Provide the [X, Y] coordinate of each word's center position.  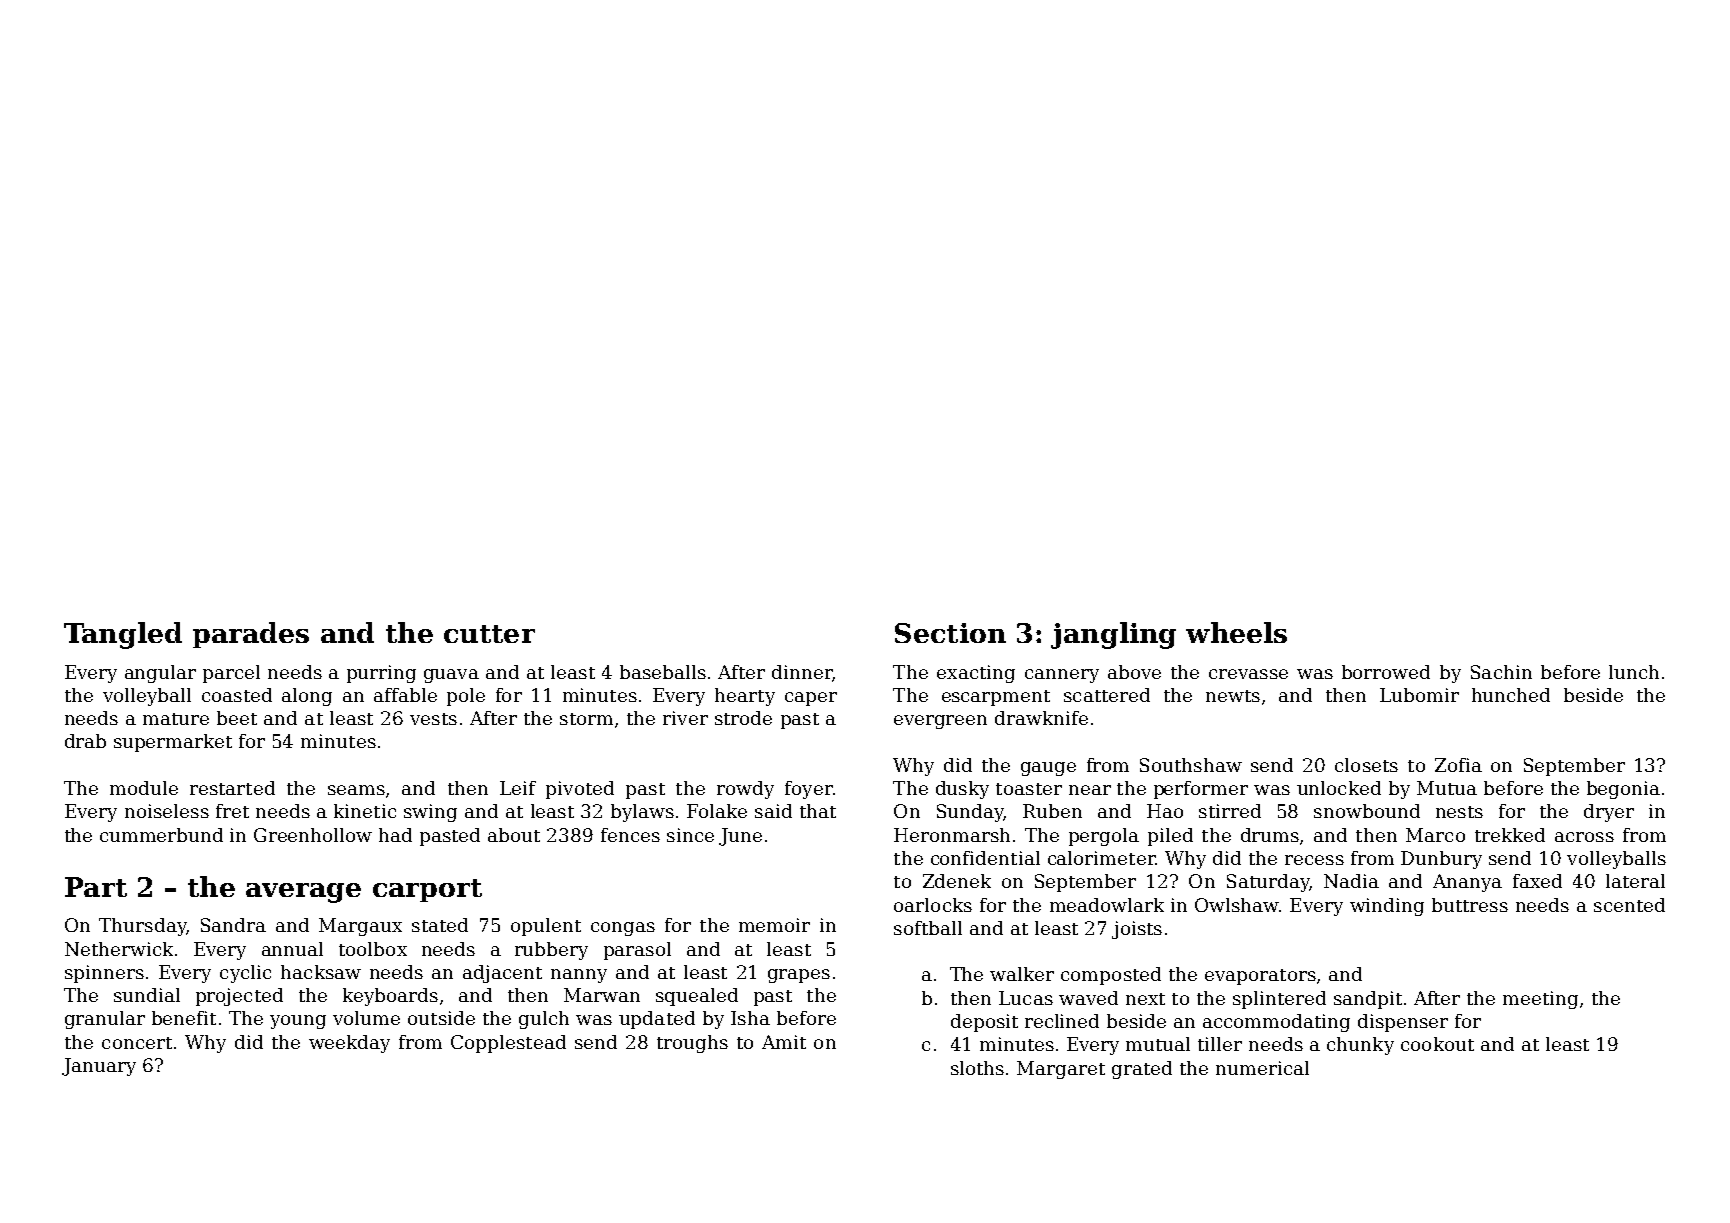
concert [137, 1043]
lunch [1634, 672]
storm [586, 719]
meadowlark [1107, 905]
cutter [489, 634]
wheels [1236, 632]
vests [433, 719]
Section [950, 633]
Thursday [142, 927]
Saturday [1268, 883]
